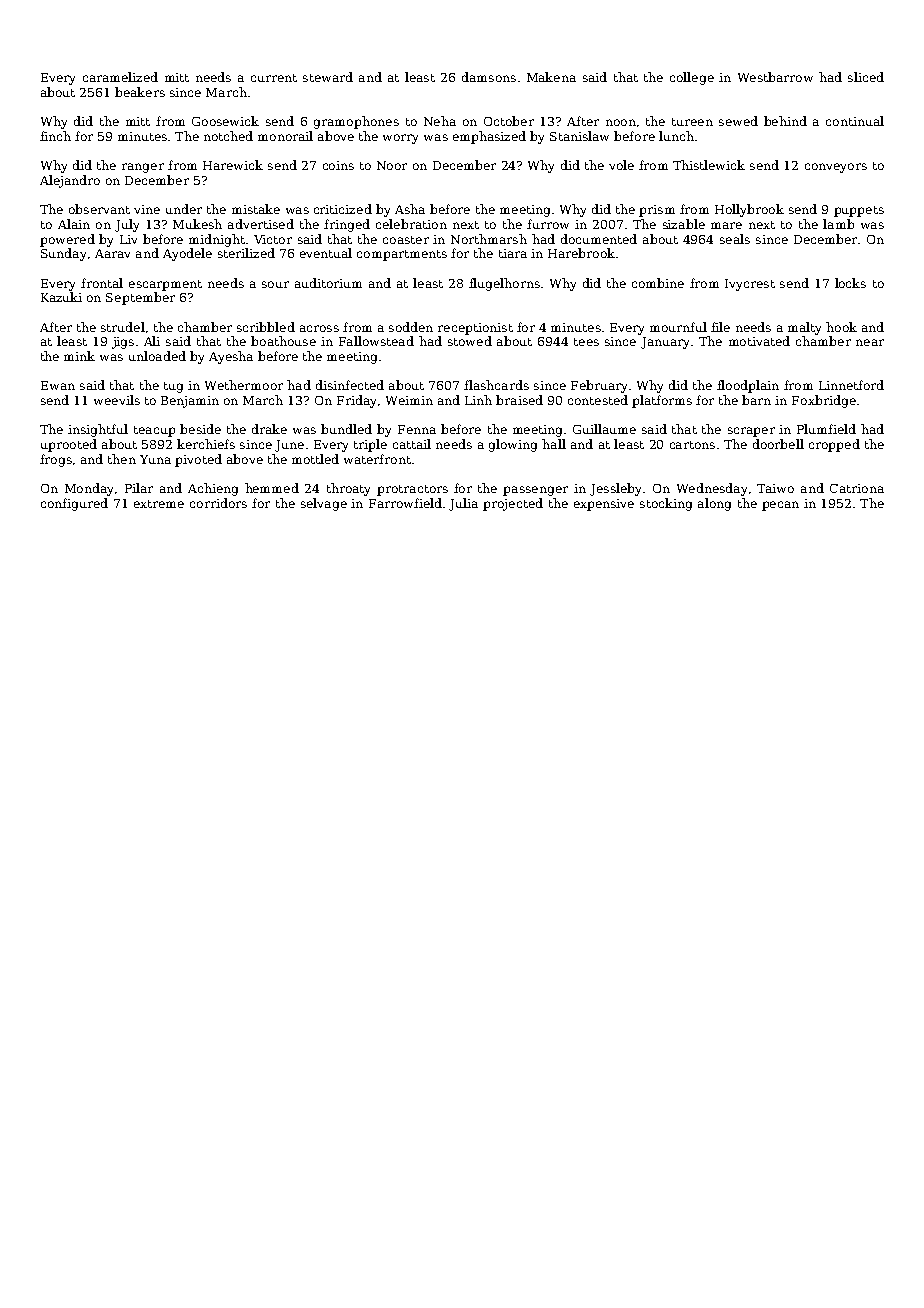  What do you see at coordinates (417, 429) in the page?
I see `Fenna` at bounding box center [417, 429].
